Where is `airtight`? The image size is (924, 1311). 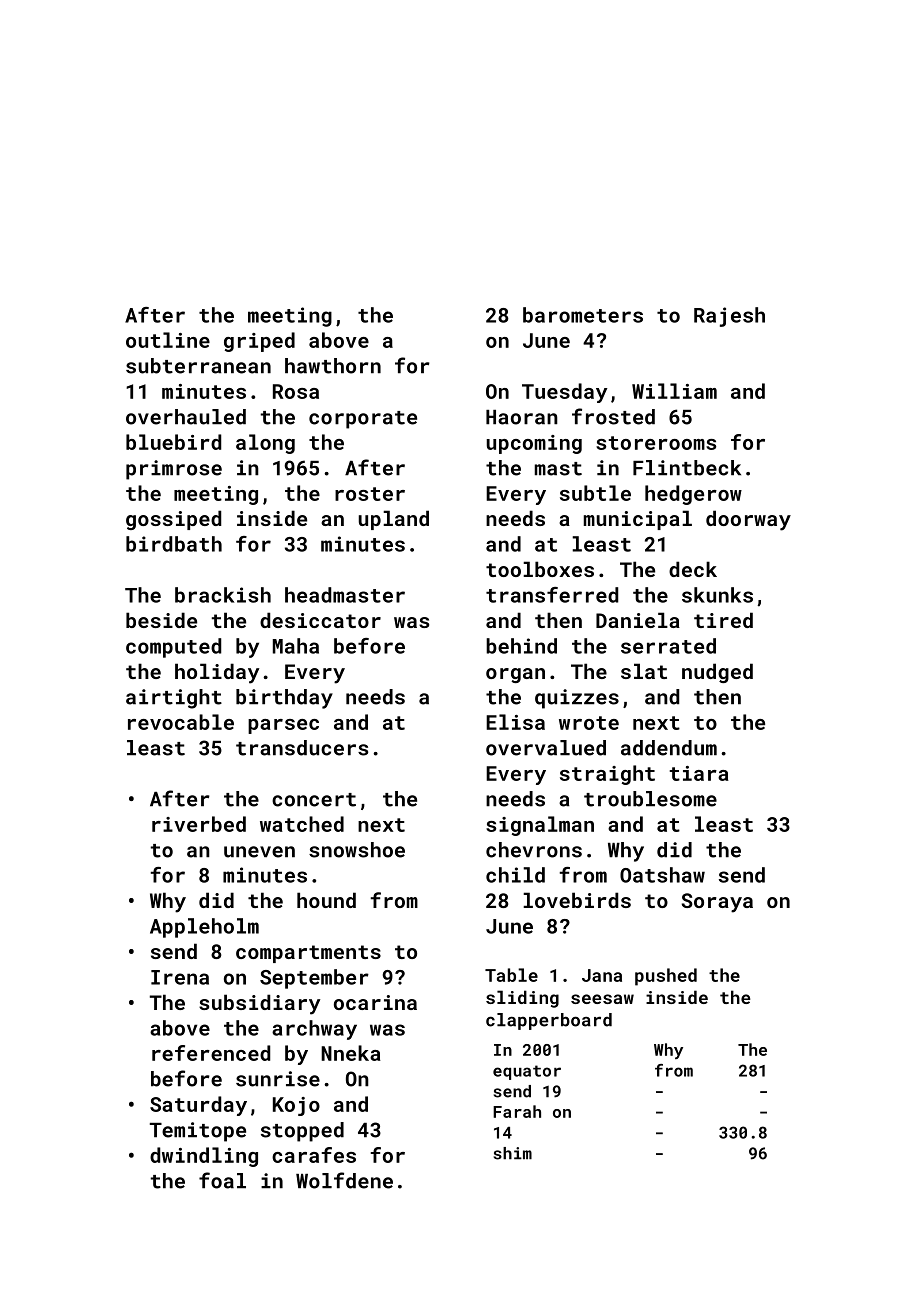 airtight is located at coordinates (174, 699).
